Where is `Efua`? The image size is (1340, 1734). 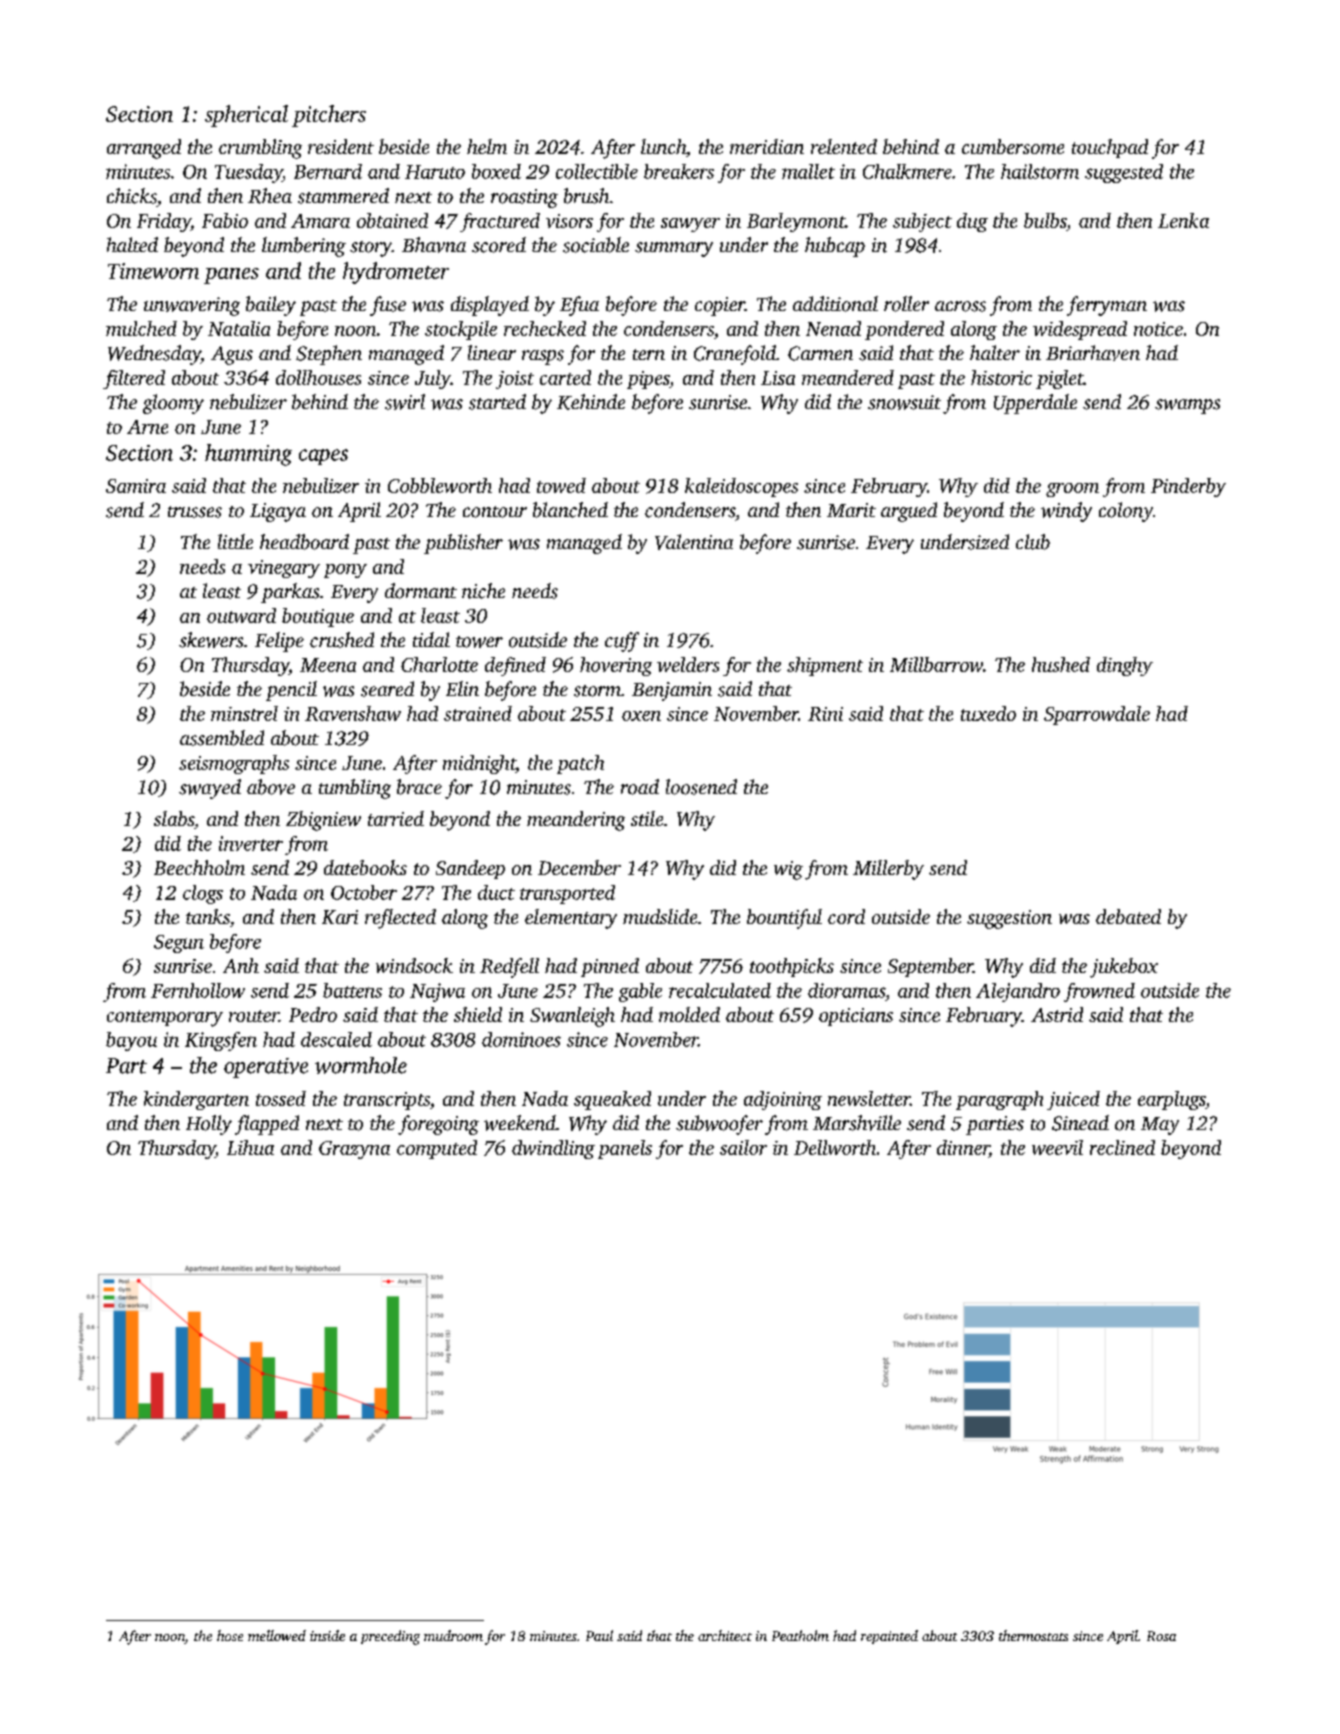
Efua is located at coordinates (579, 306).
